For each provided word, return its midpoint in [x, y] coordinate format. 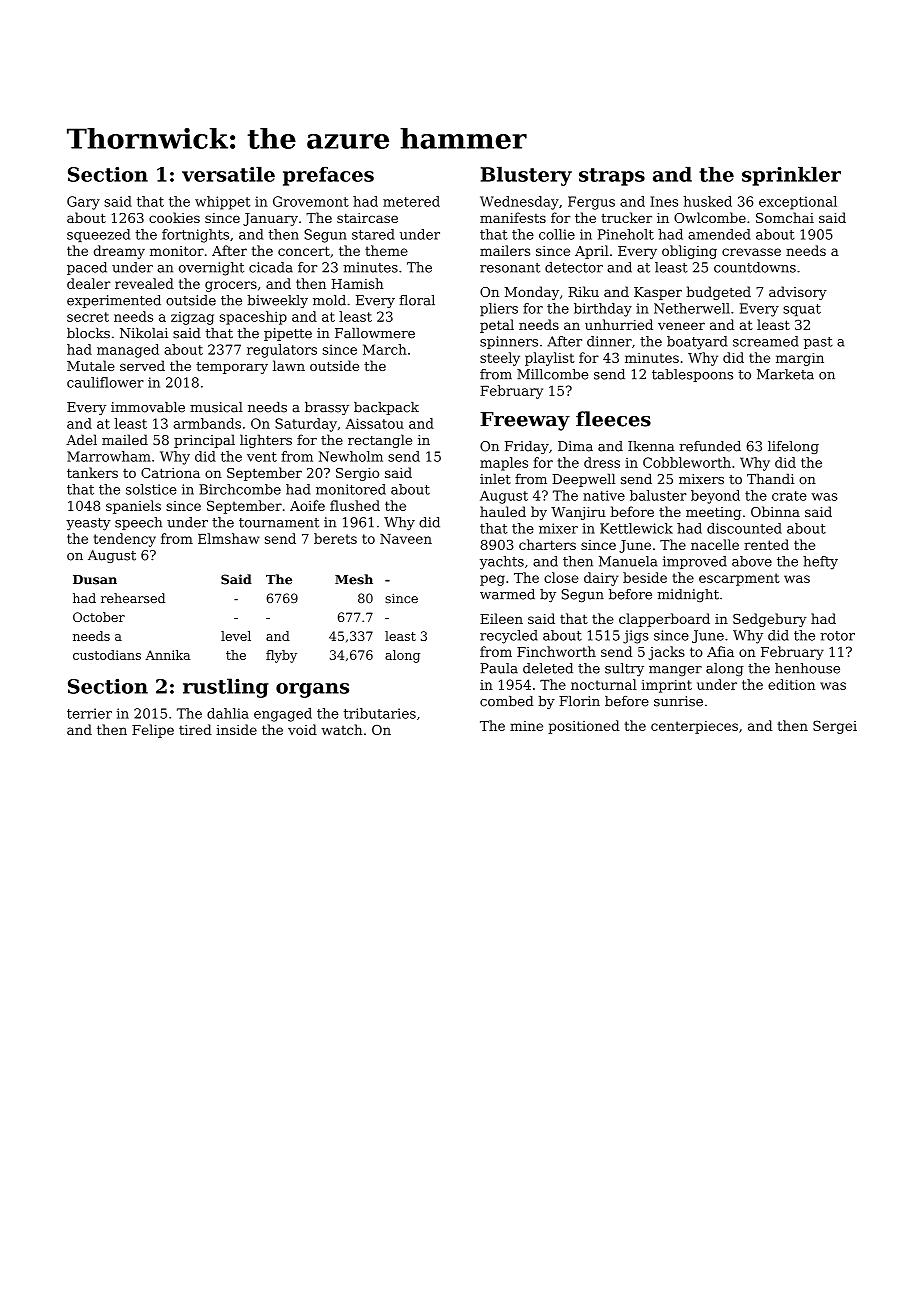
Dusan [95, 580]
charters [547, 544]
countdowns [755, 267]
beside [645, 577]
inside [236, 729]
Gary [83, 203]
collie [557, 234]
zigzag [192, 318]
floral [417, 300]
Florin [579, 701]
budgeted [718, 293]
